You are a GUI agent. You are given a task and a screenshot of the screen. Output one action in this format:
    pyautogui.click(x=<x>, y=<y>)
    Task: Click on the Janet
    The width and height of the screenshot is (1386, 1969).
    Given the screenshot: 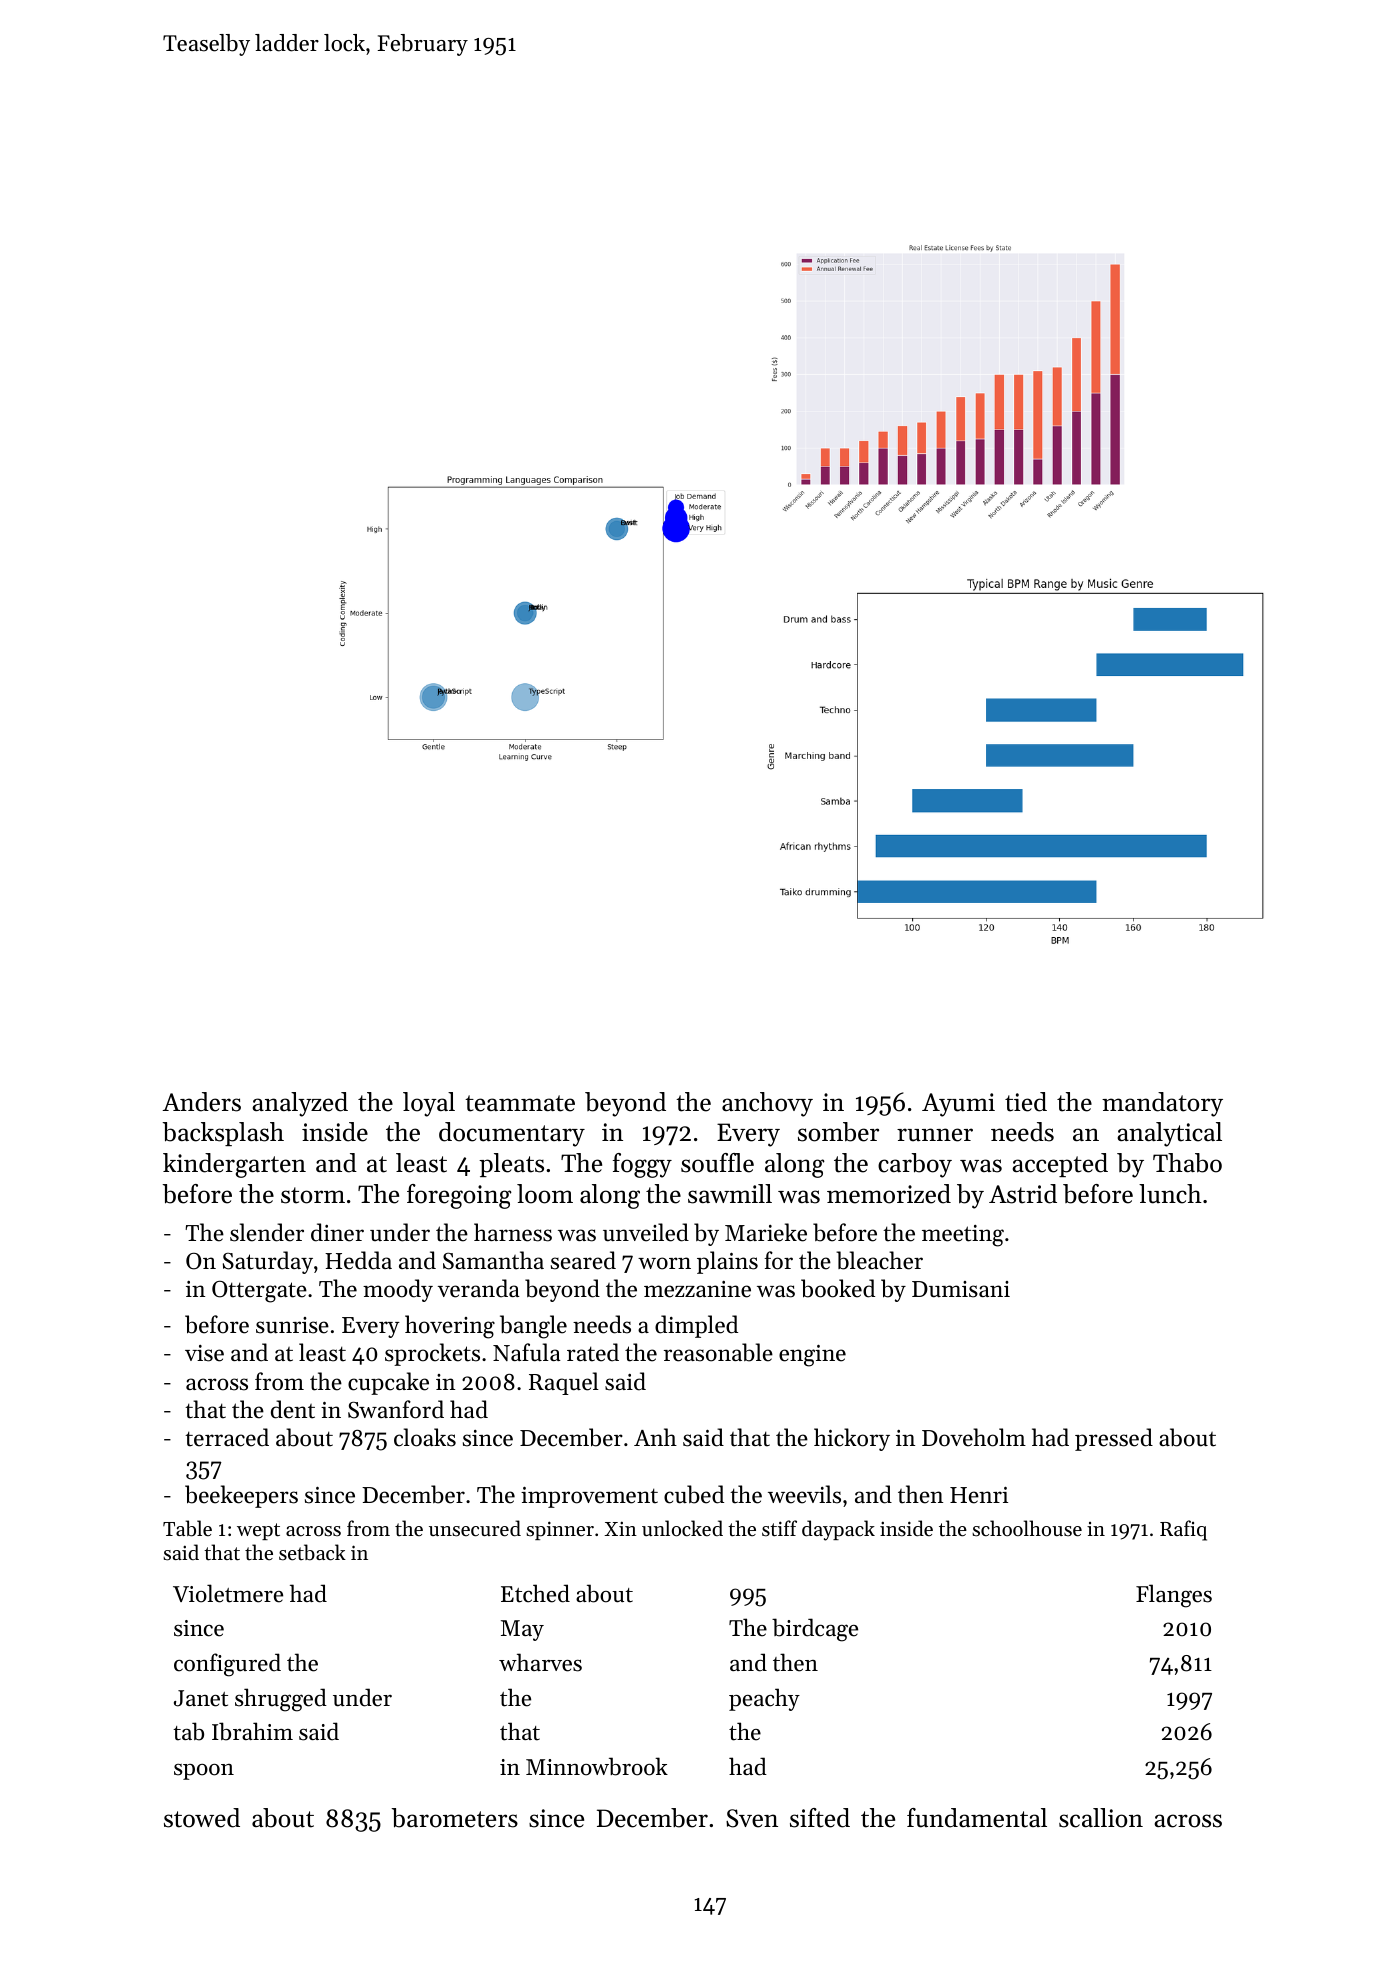 What is the action you would take?
    pyautogui.click(x=201, y=1698)
